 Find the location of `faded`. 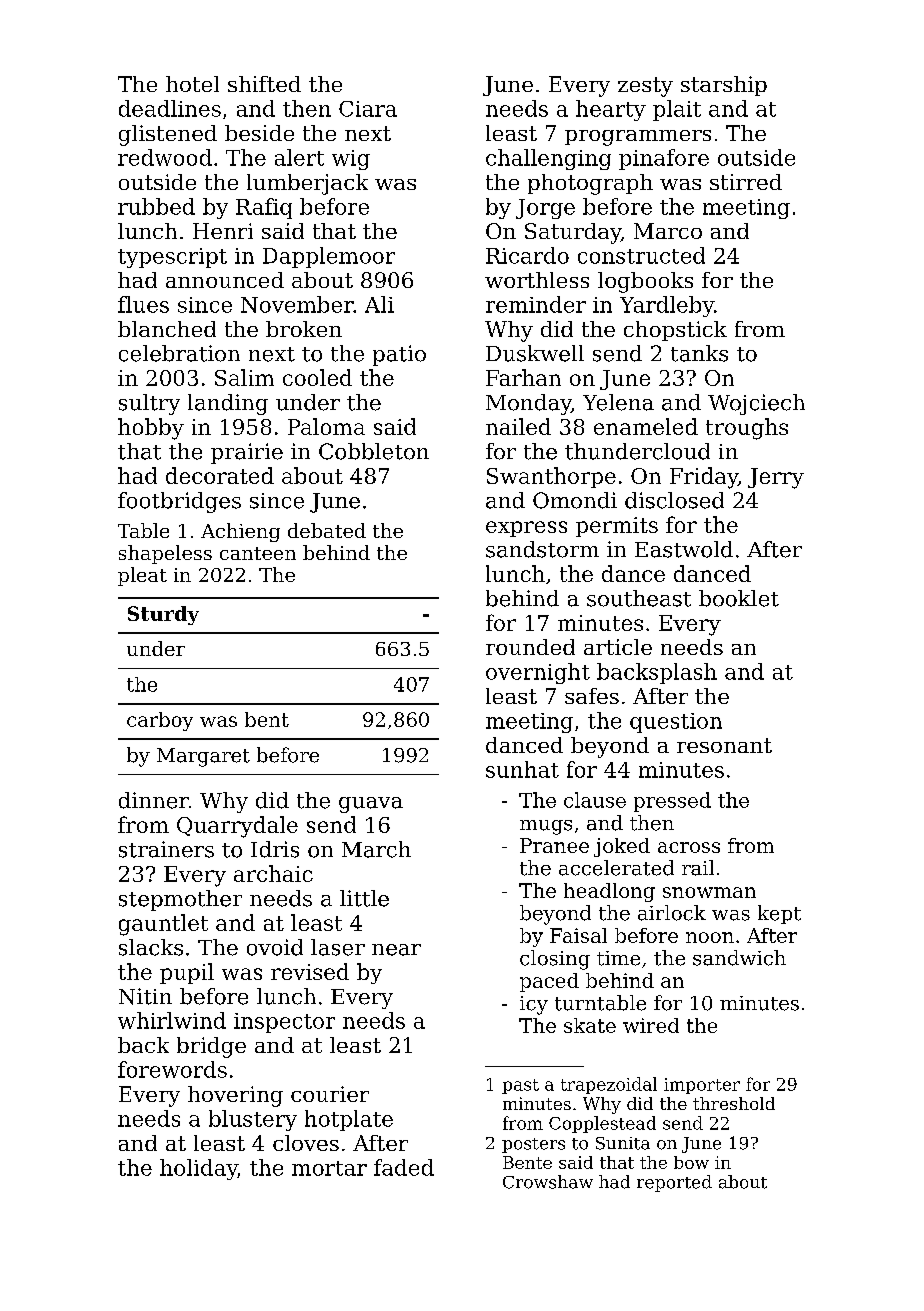

faded is located at coordinates (404, 1167).
